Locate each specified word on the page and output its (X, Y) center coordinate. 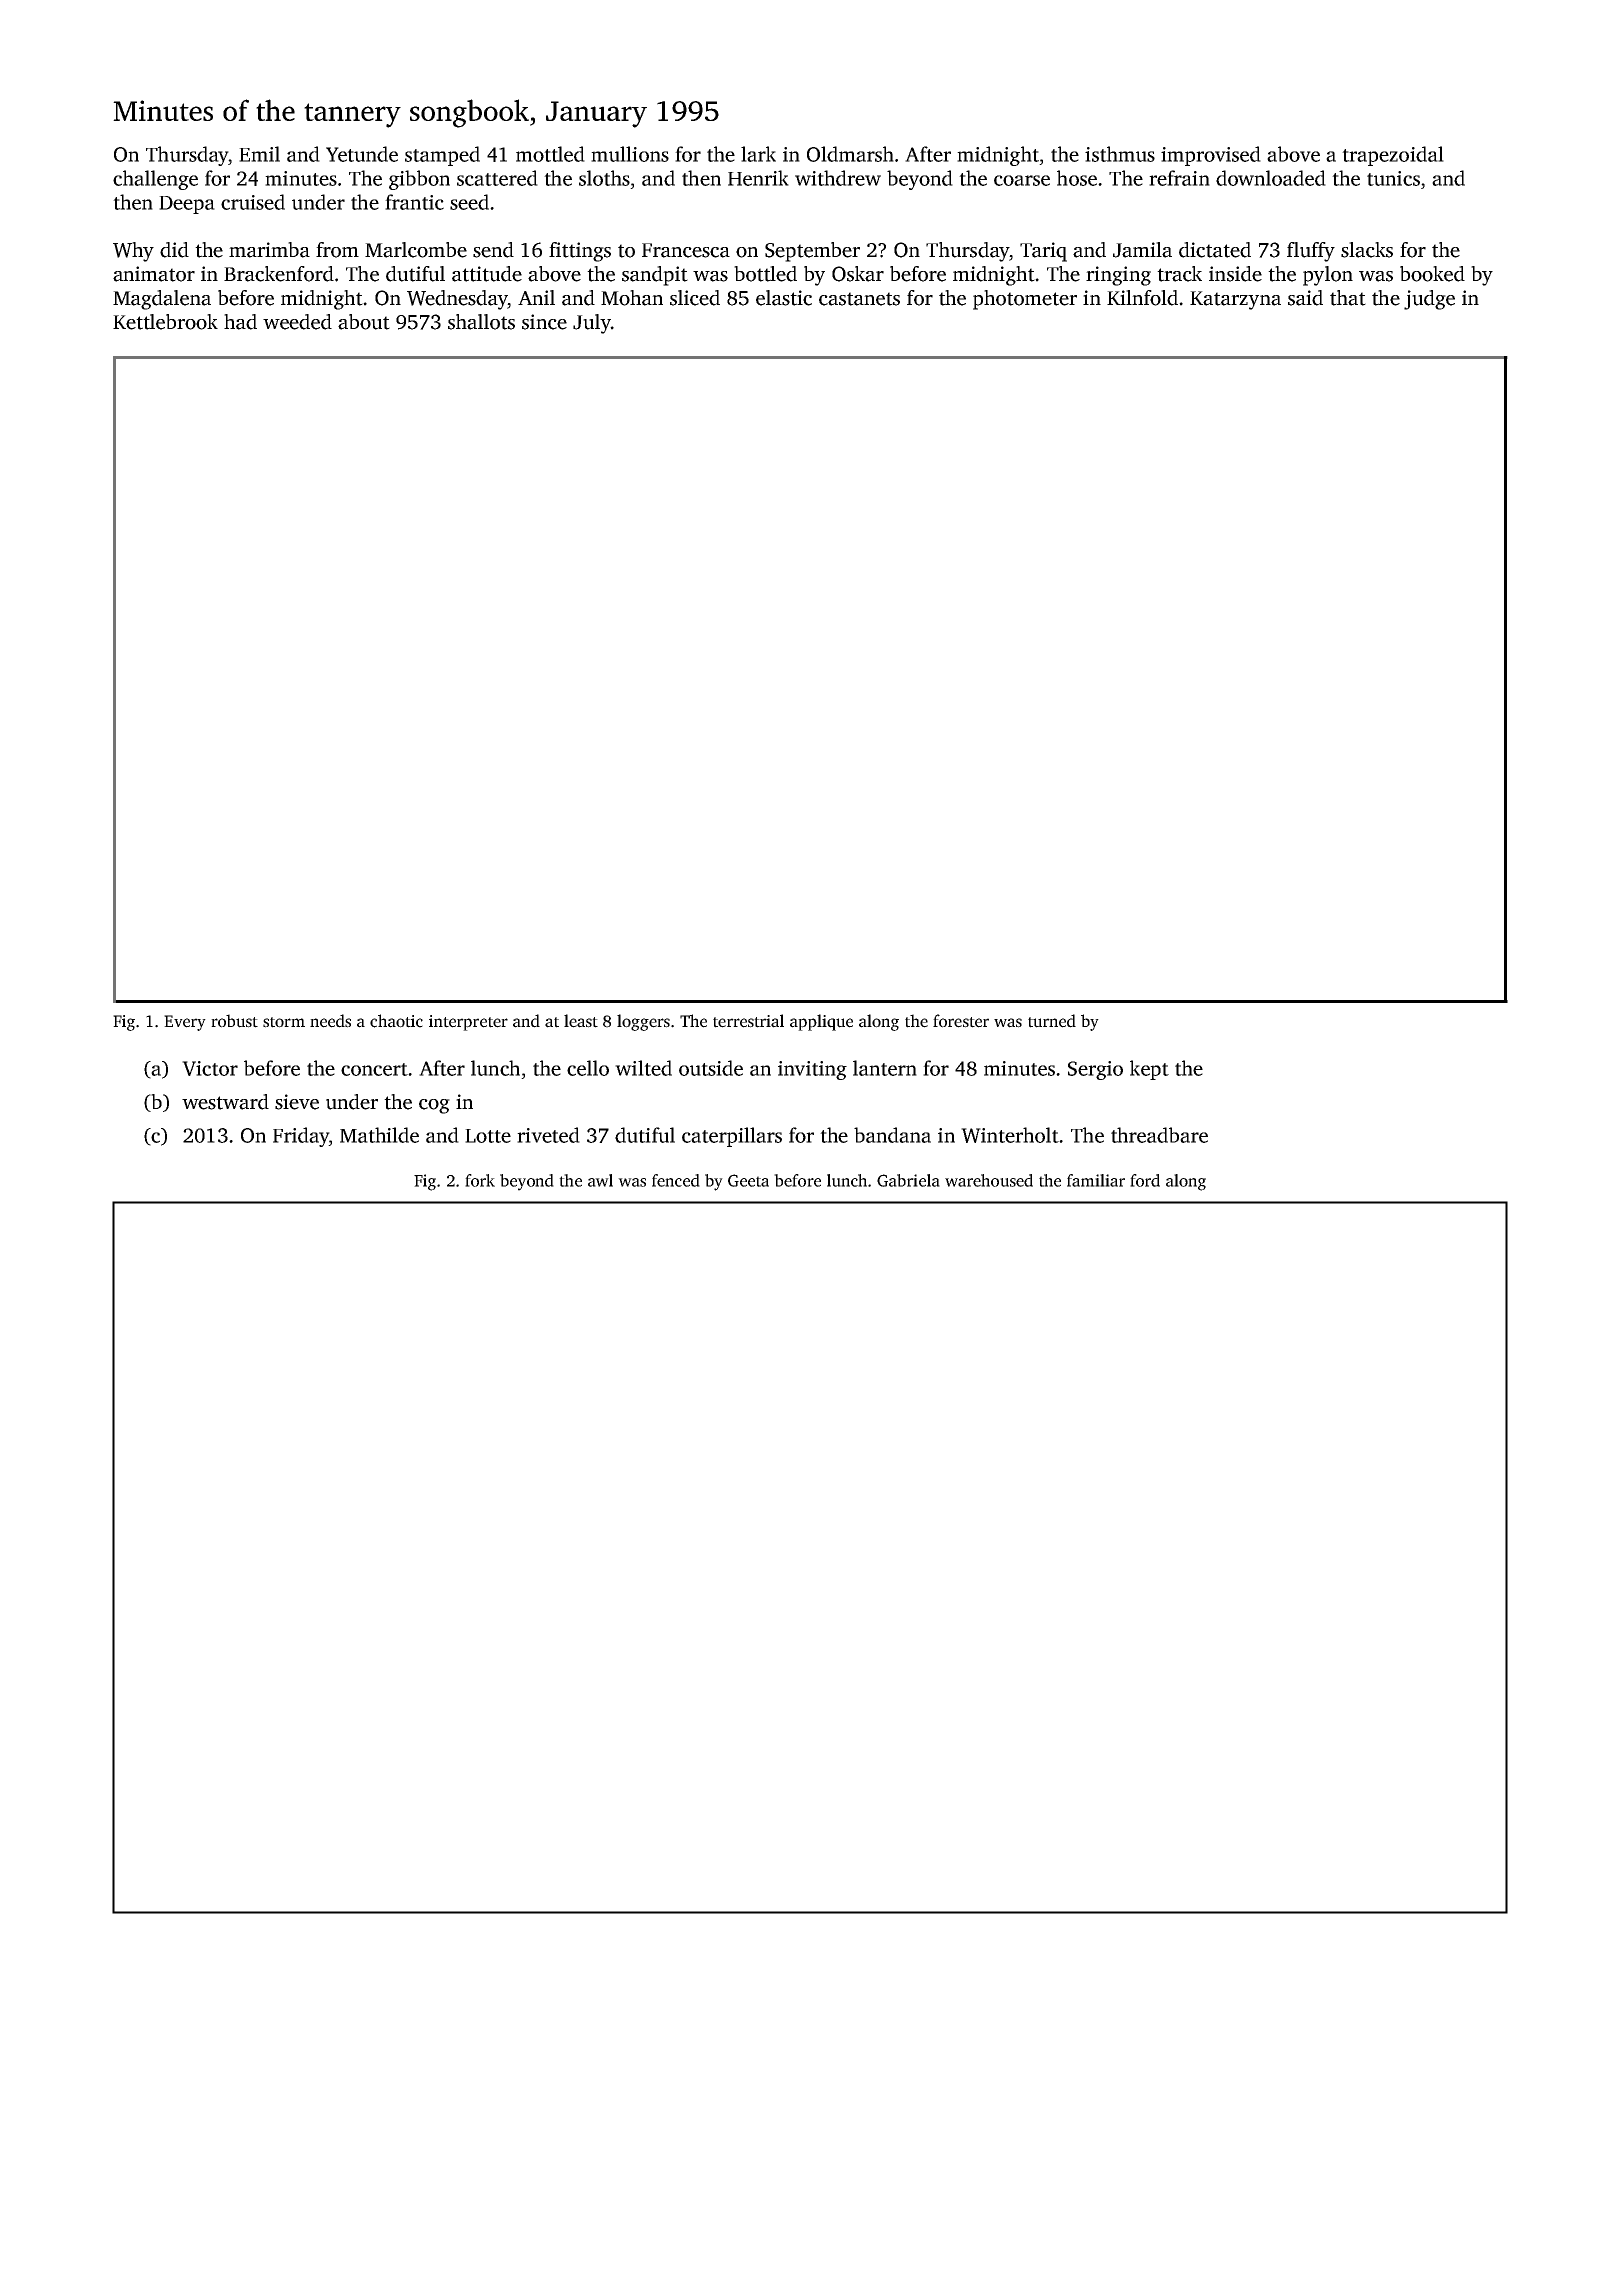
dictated (1215, 250)
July (592, 324)
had (240, 322)
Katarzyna (1235, 300)
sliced (695, 298)
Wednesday (457, 300)
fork (480, 1180)
